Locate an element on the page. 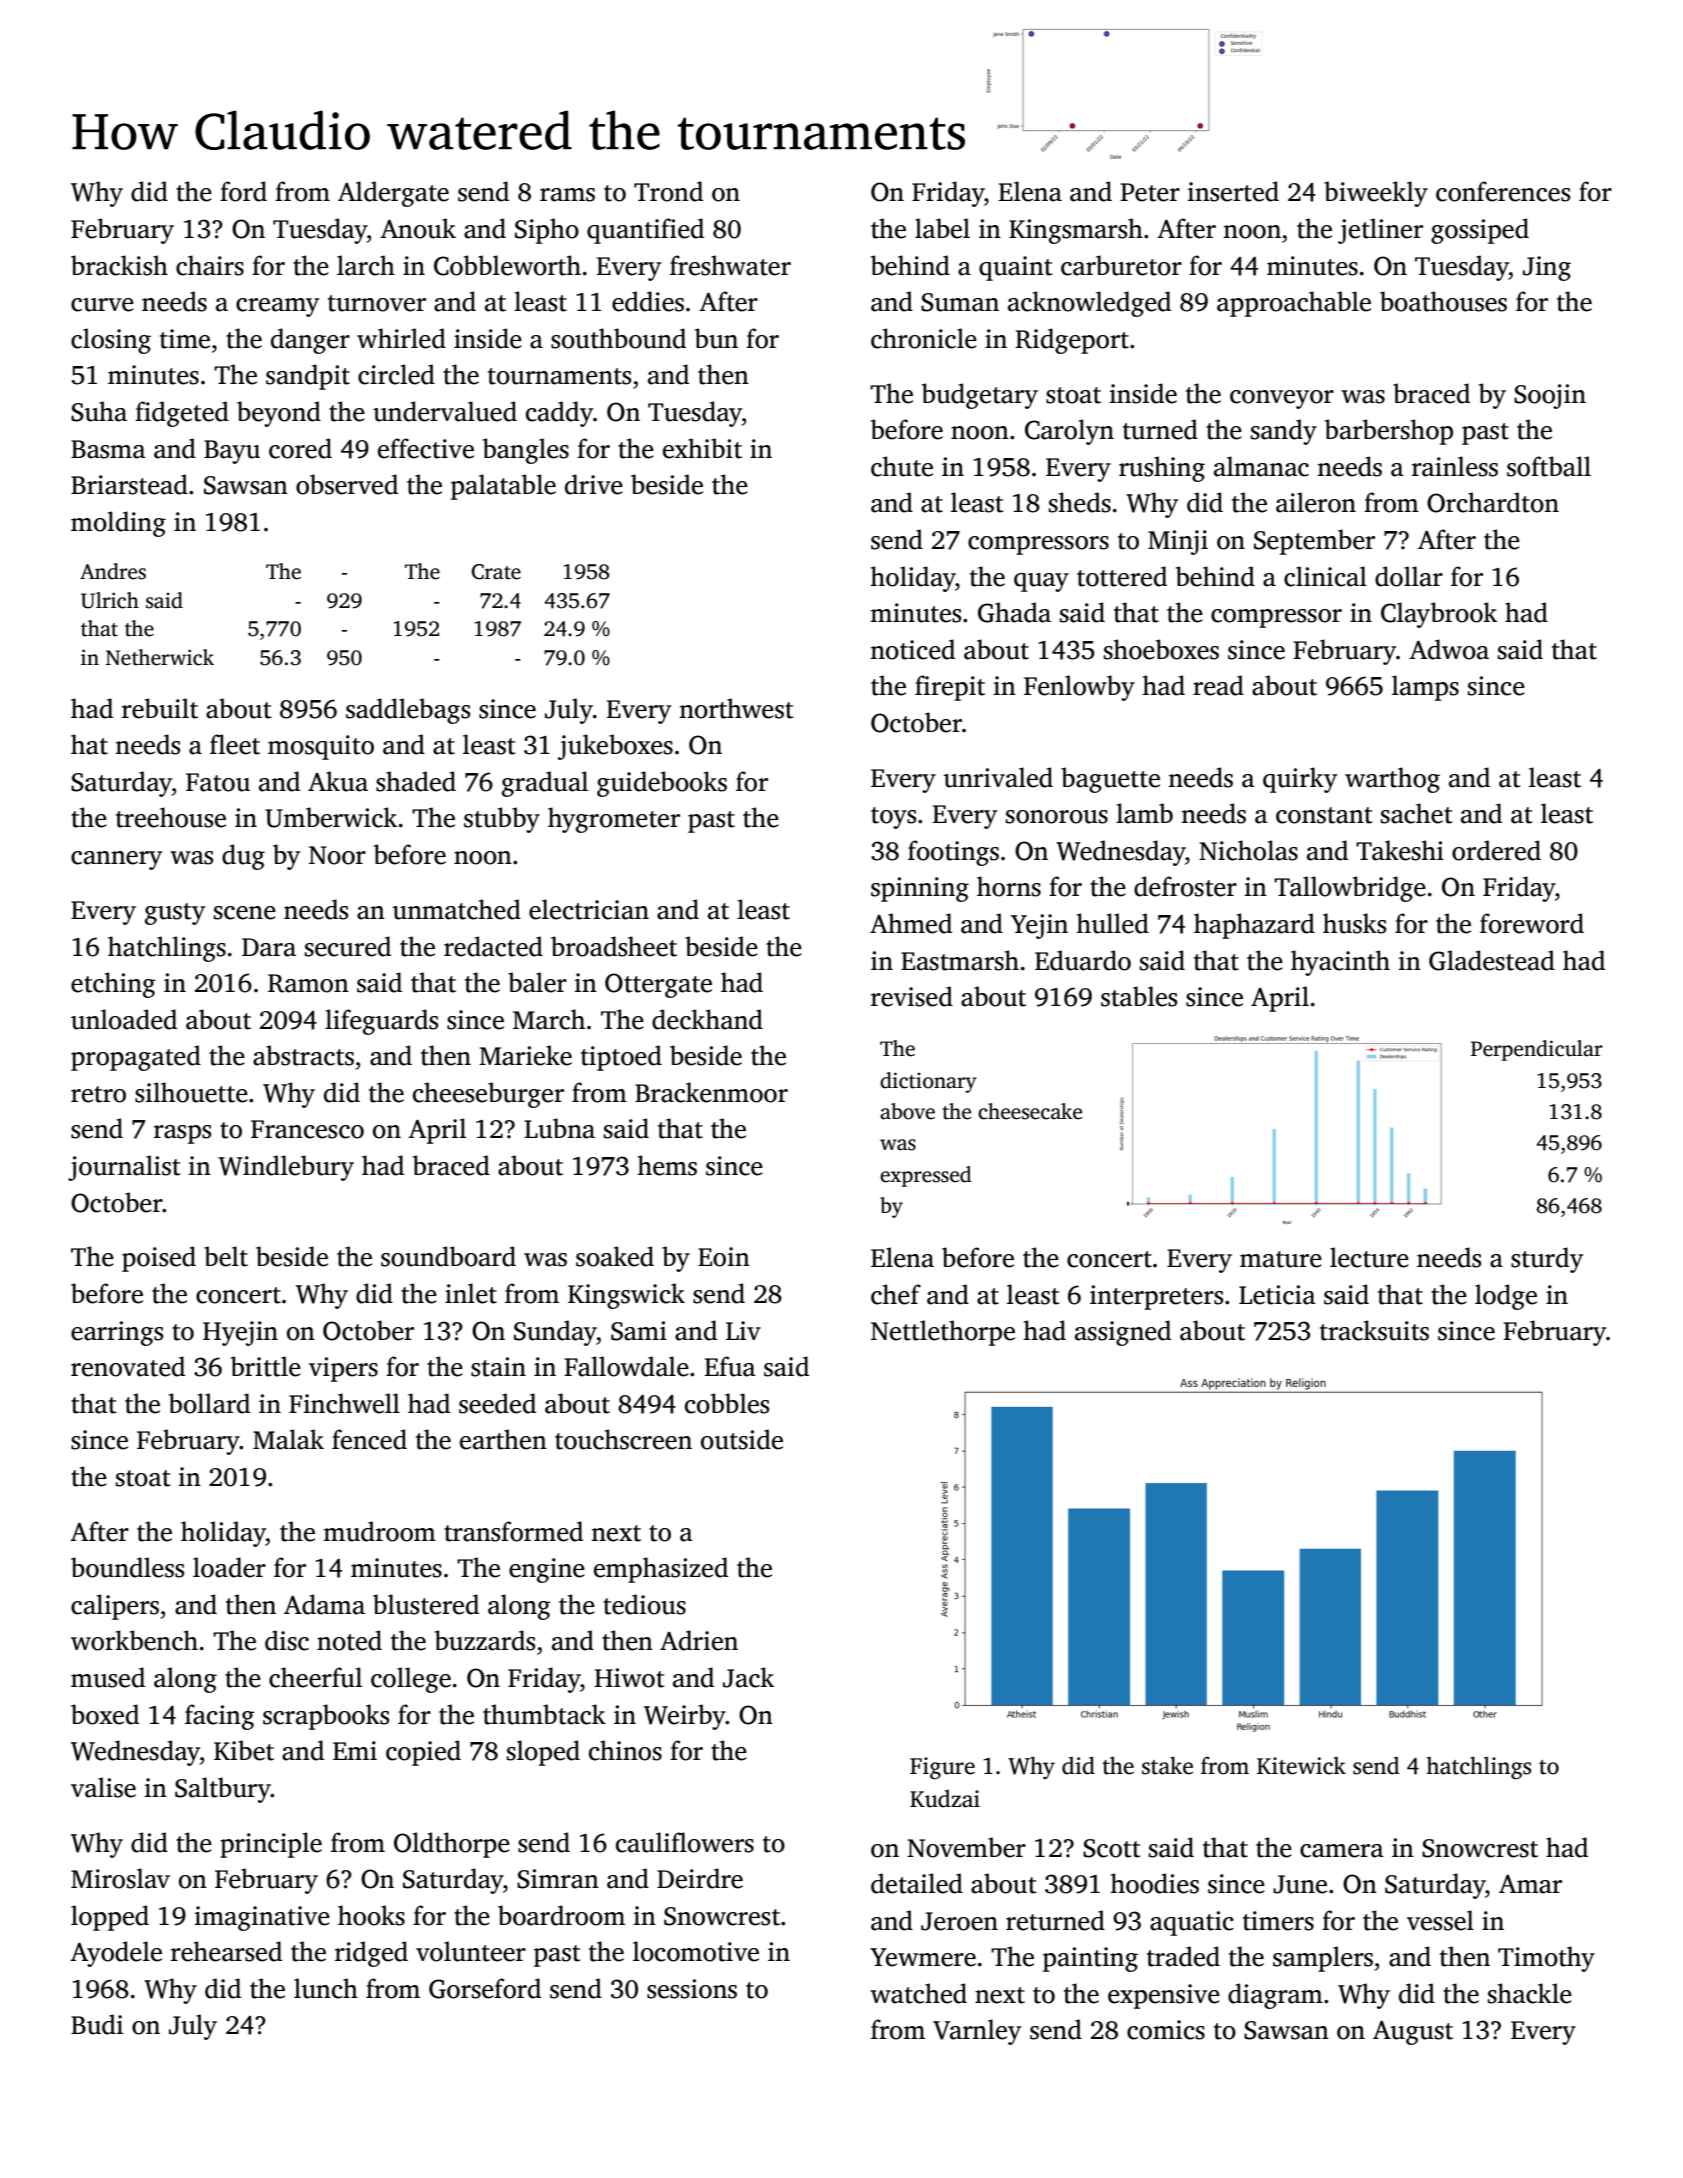  cauliflowers is located at coordinates (685, 1842).
